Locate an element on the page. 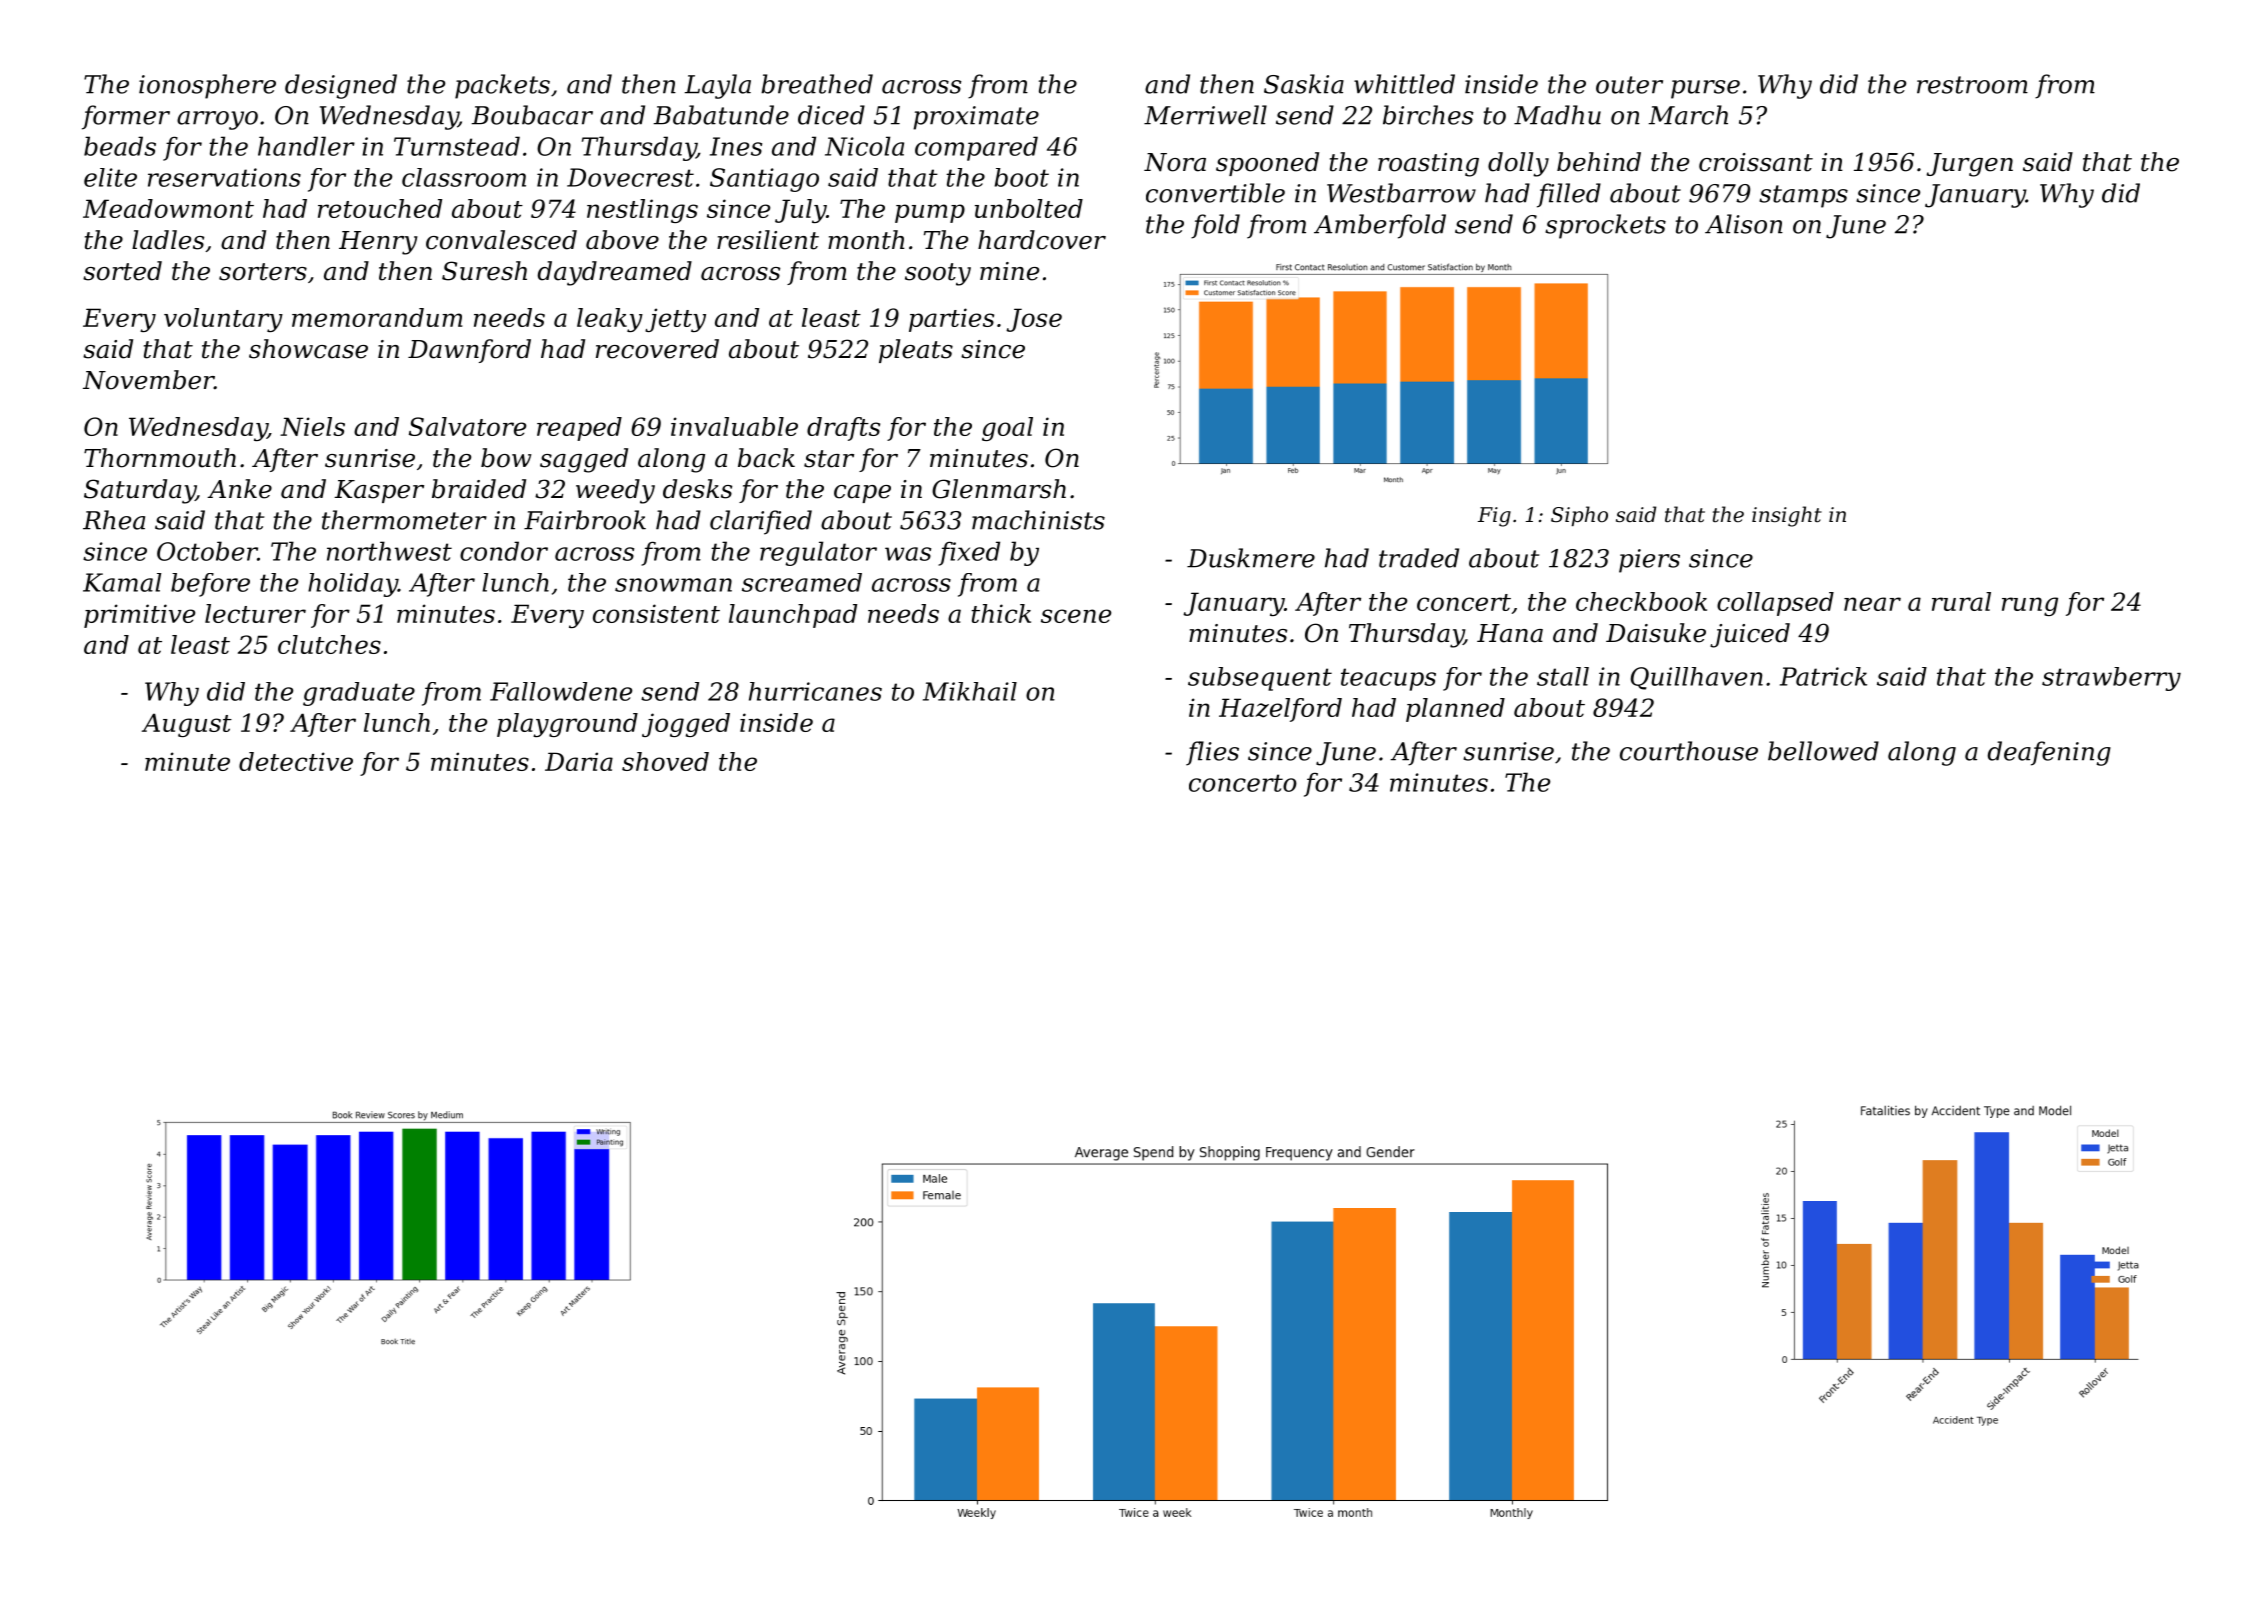 The image size is (2264, 1601). Salvatore is located at coordinates (467, 426).
